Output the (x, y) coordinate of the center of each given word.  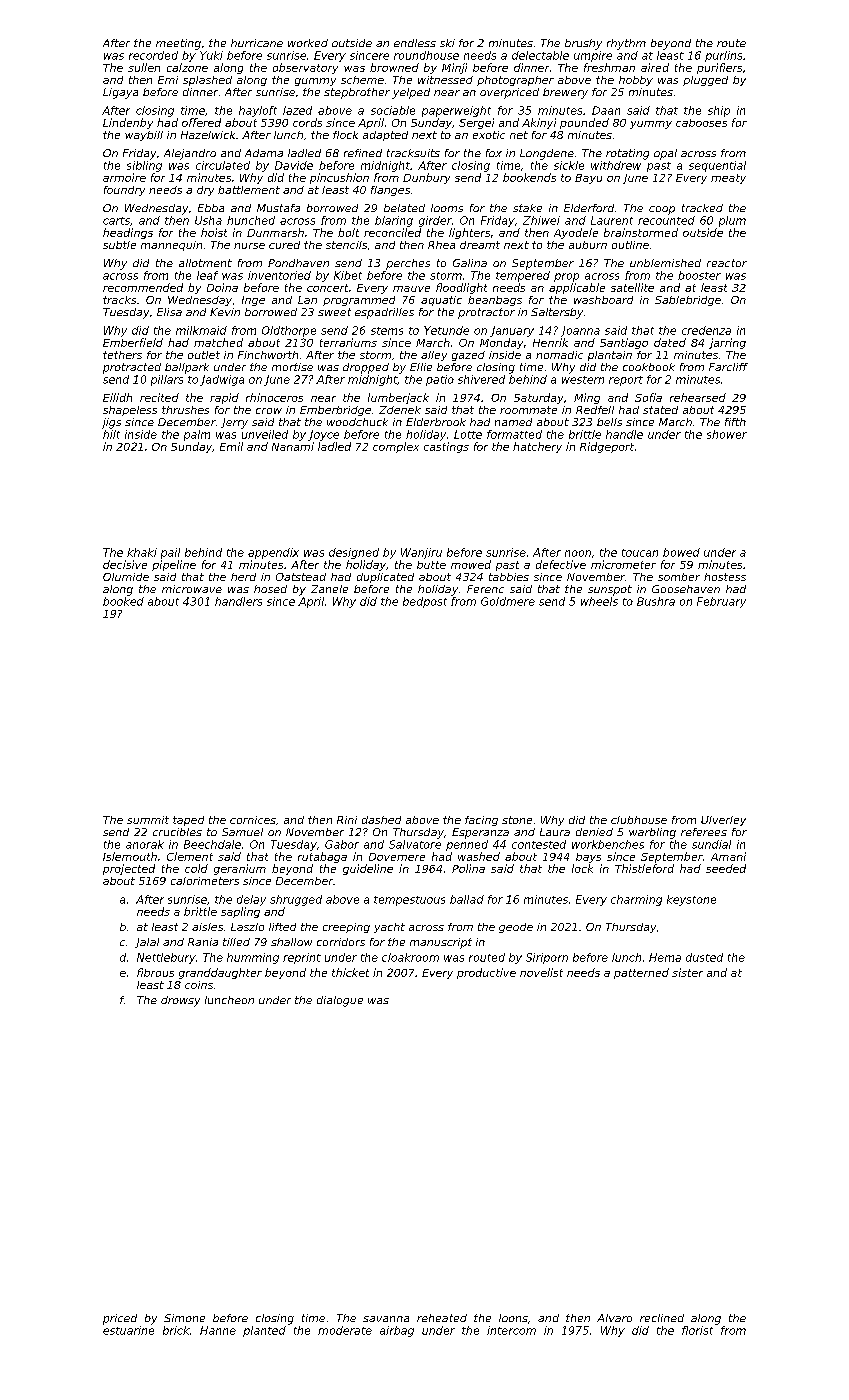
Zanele (329, 589)
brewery (565, 93)
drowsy (180, 1001)
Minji (454, 68)
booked (123, 601)
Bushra (656, 601)
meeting (178, 44)
